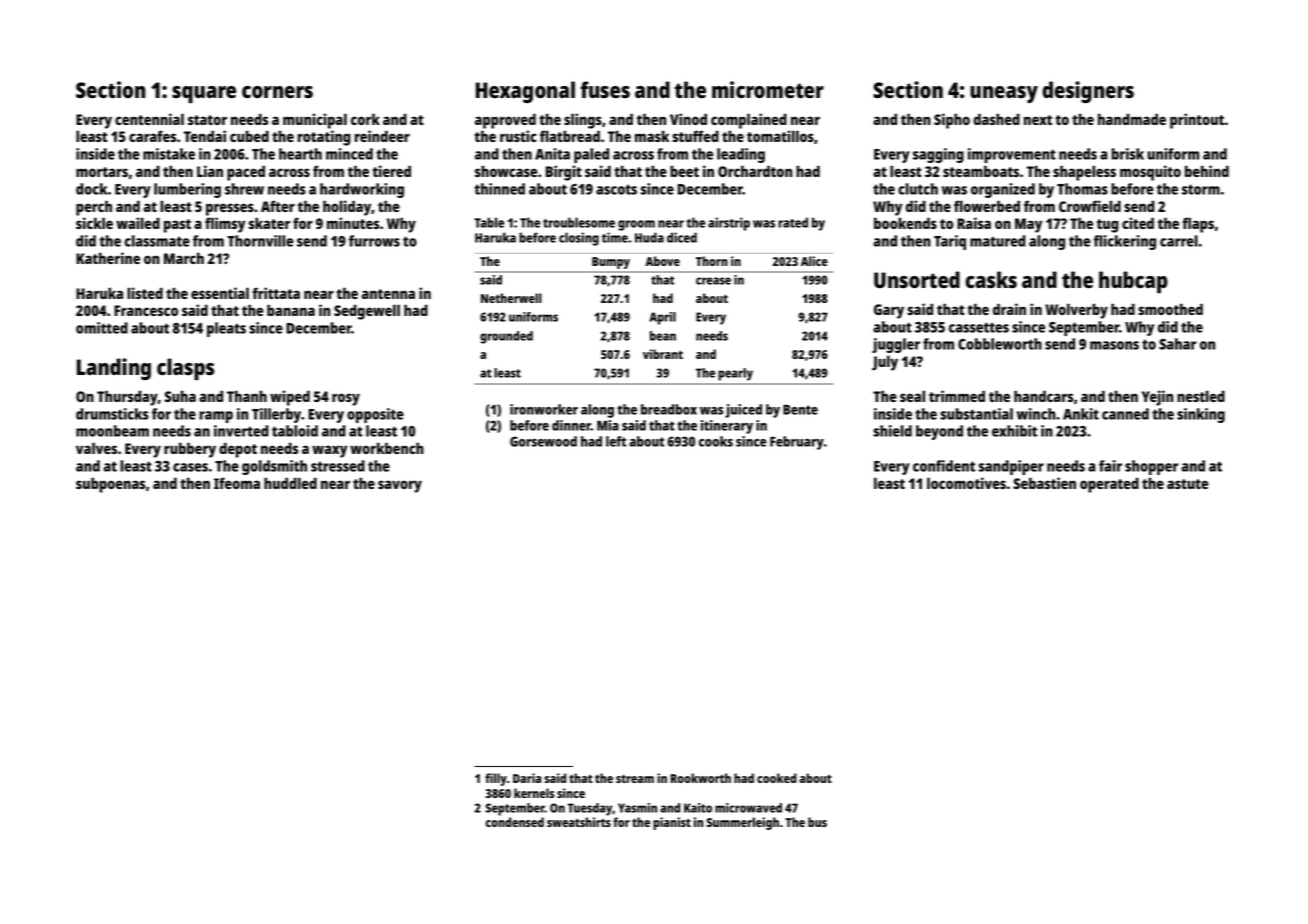  What do you see at coordinates (777, 778) in the document?
I see `cooked` at bounding box center [777, 778].
